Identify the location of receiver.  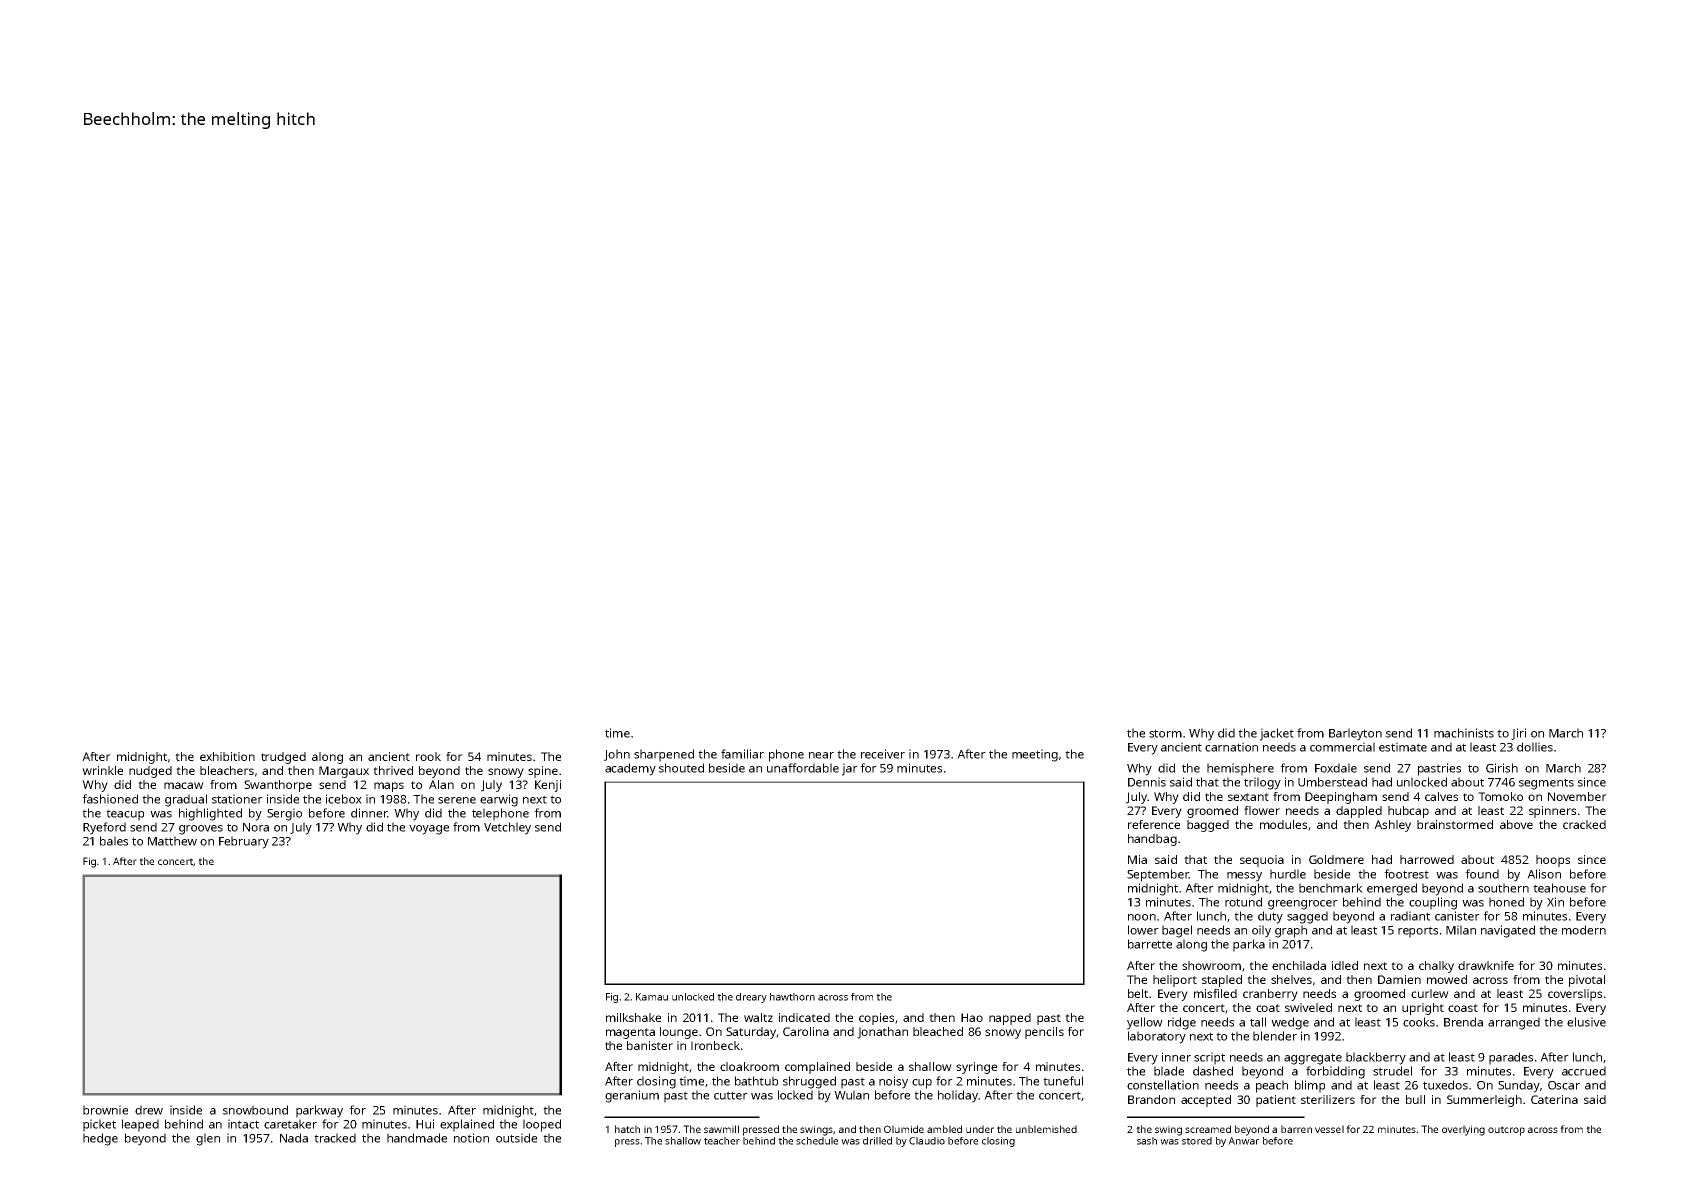
(883, 754).
